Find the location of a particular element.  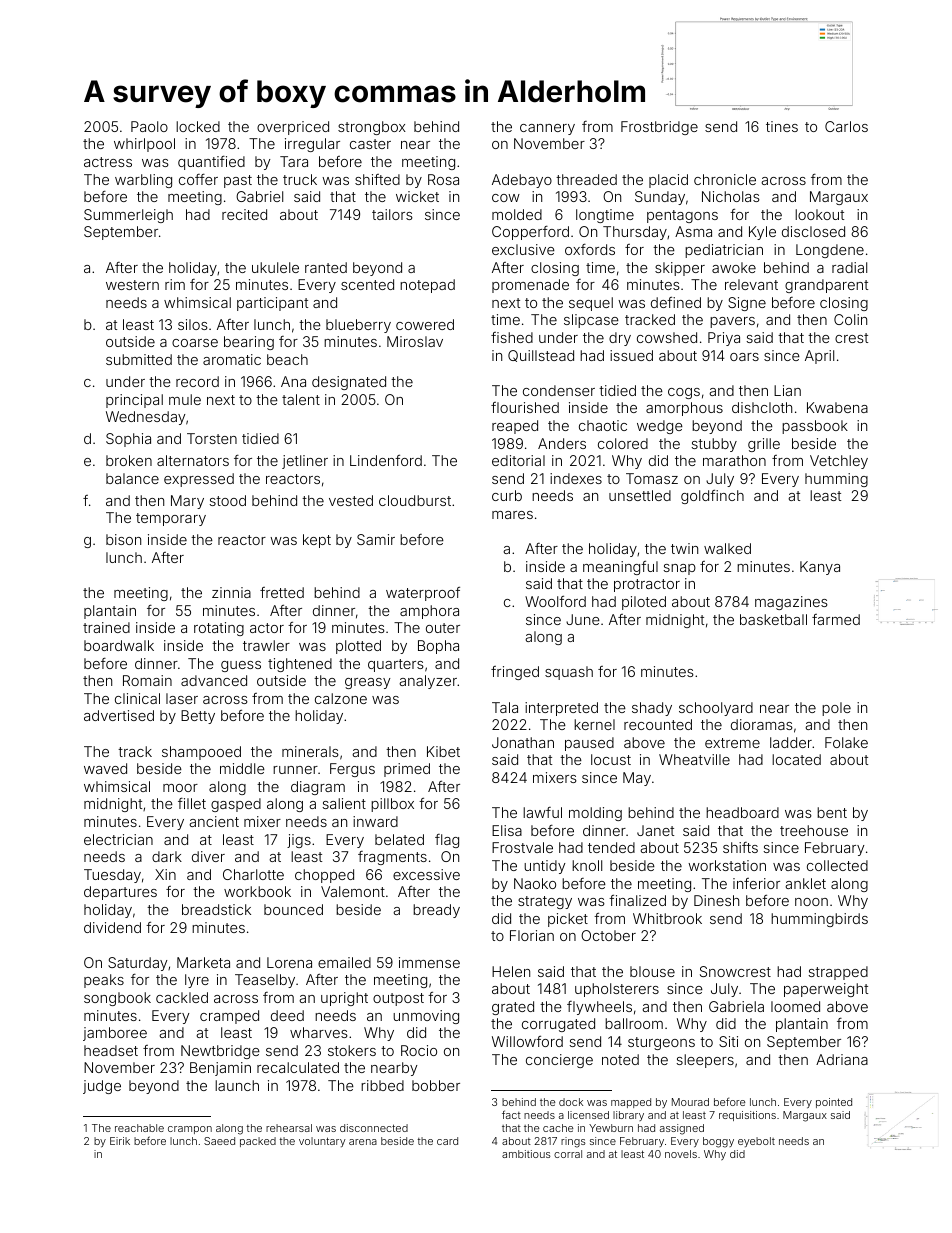

cowshed is located at coordinates (667, 337).
